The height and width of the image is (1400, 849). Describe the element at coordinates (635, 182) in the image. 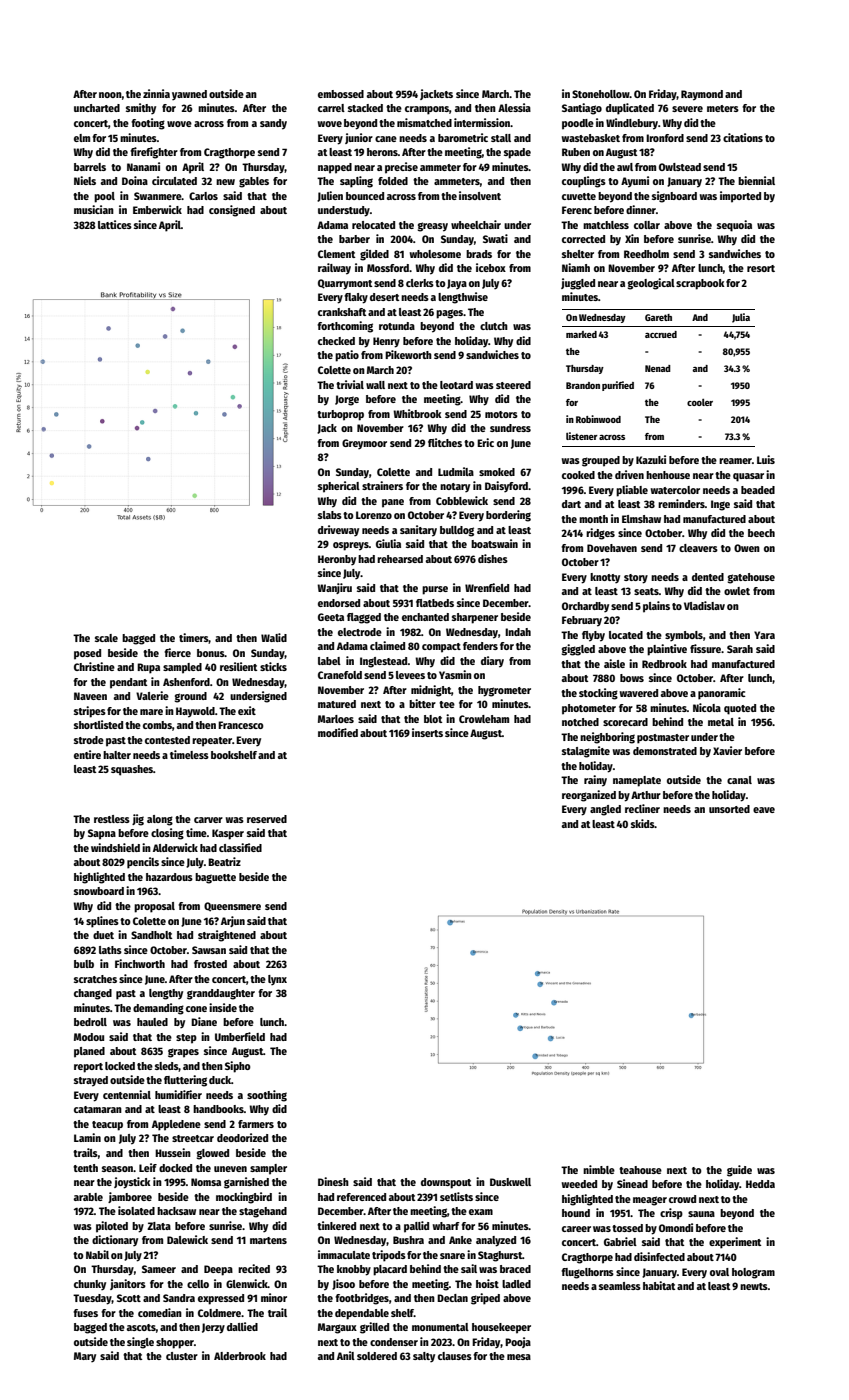

I see `Ayumi` at that location.
